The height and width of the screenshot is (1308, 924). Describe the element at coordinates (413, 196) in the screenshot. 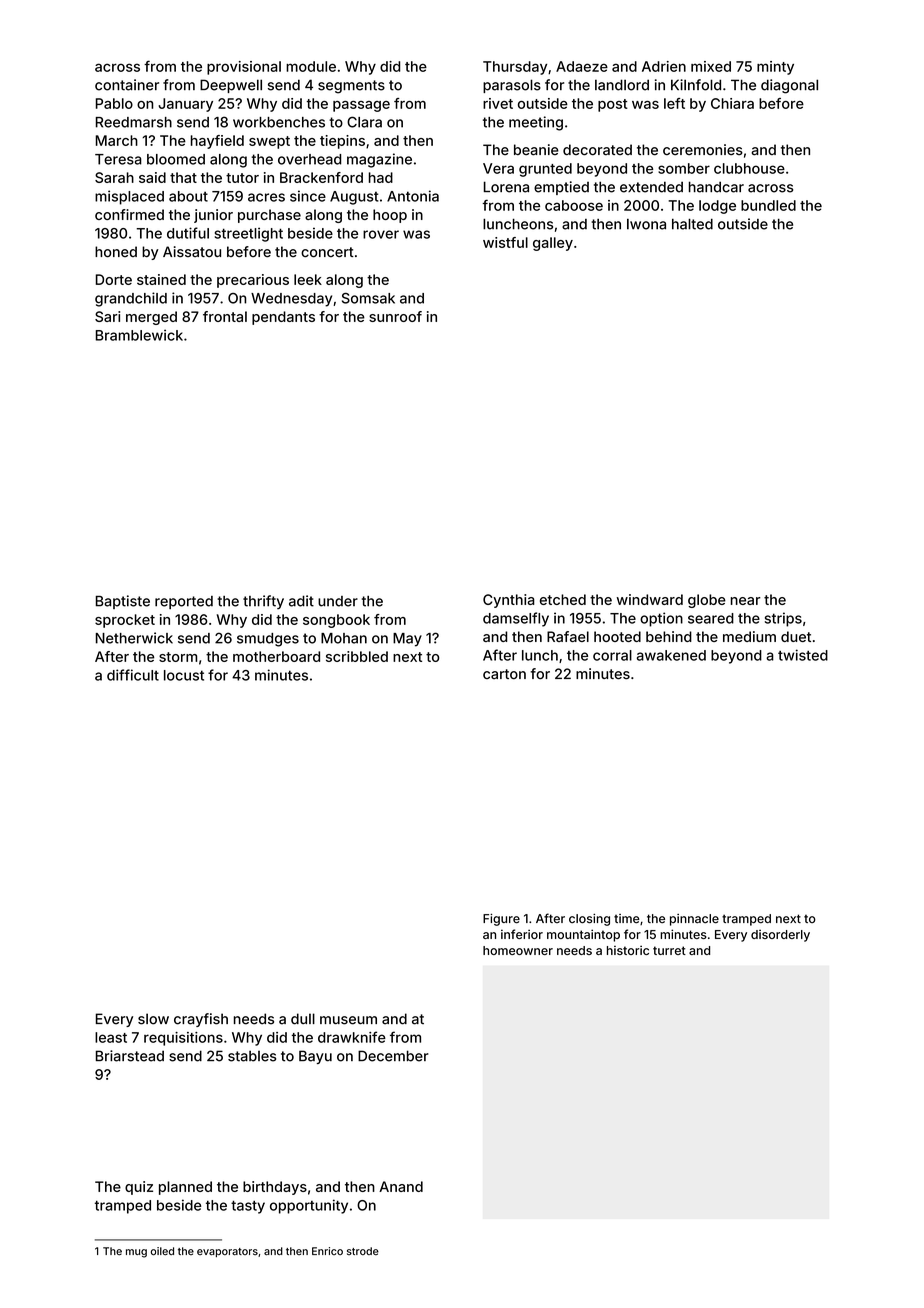

I see `Antonia` at that location.
